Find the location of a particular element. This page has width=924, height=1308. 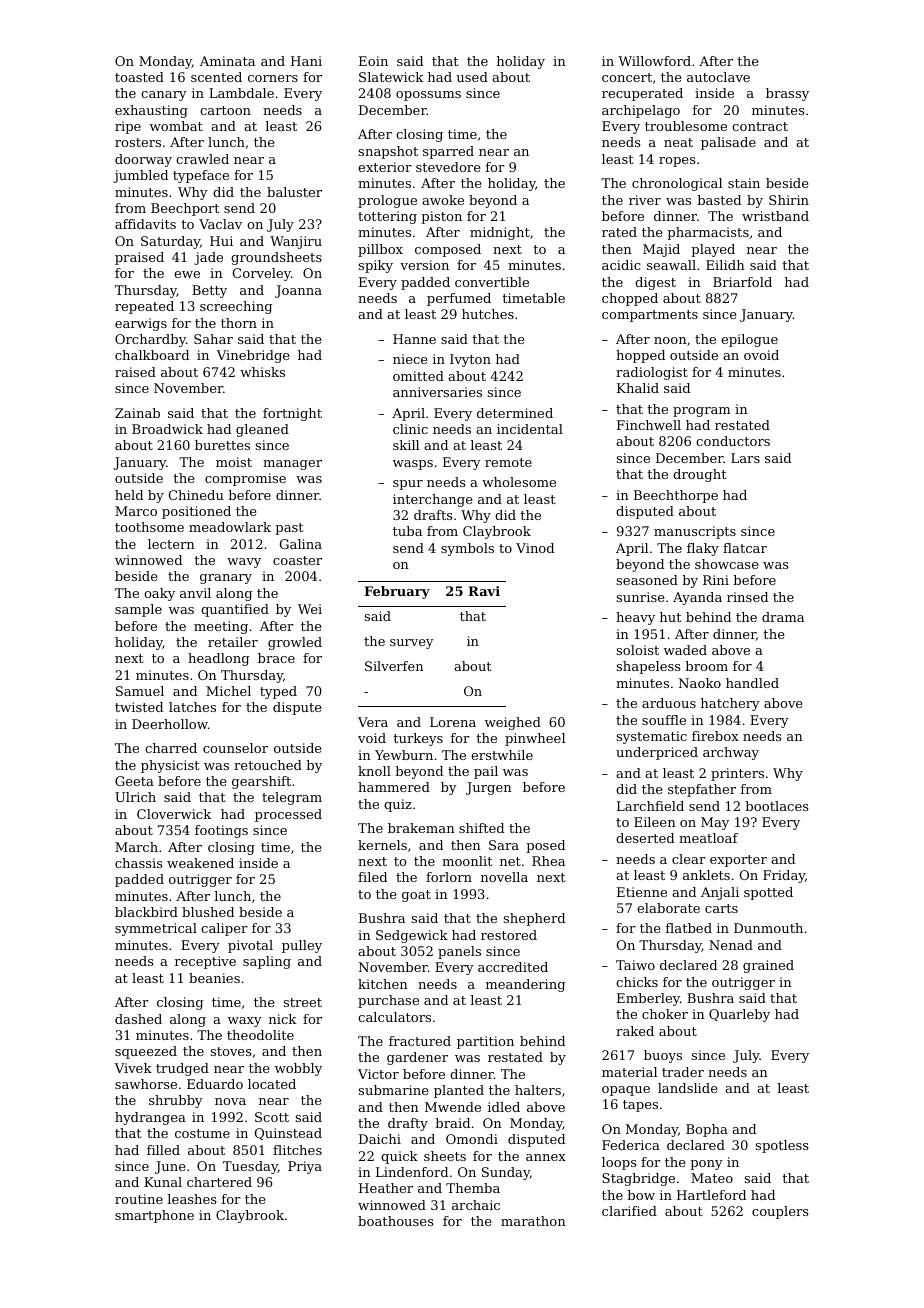

used is located at coordinates (472, 77).
